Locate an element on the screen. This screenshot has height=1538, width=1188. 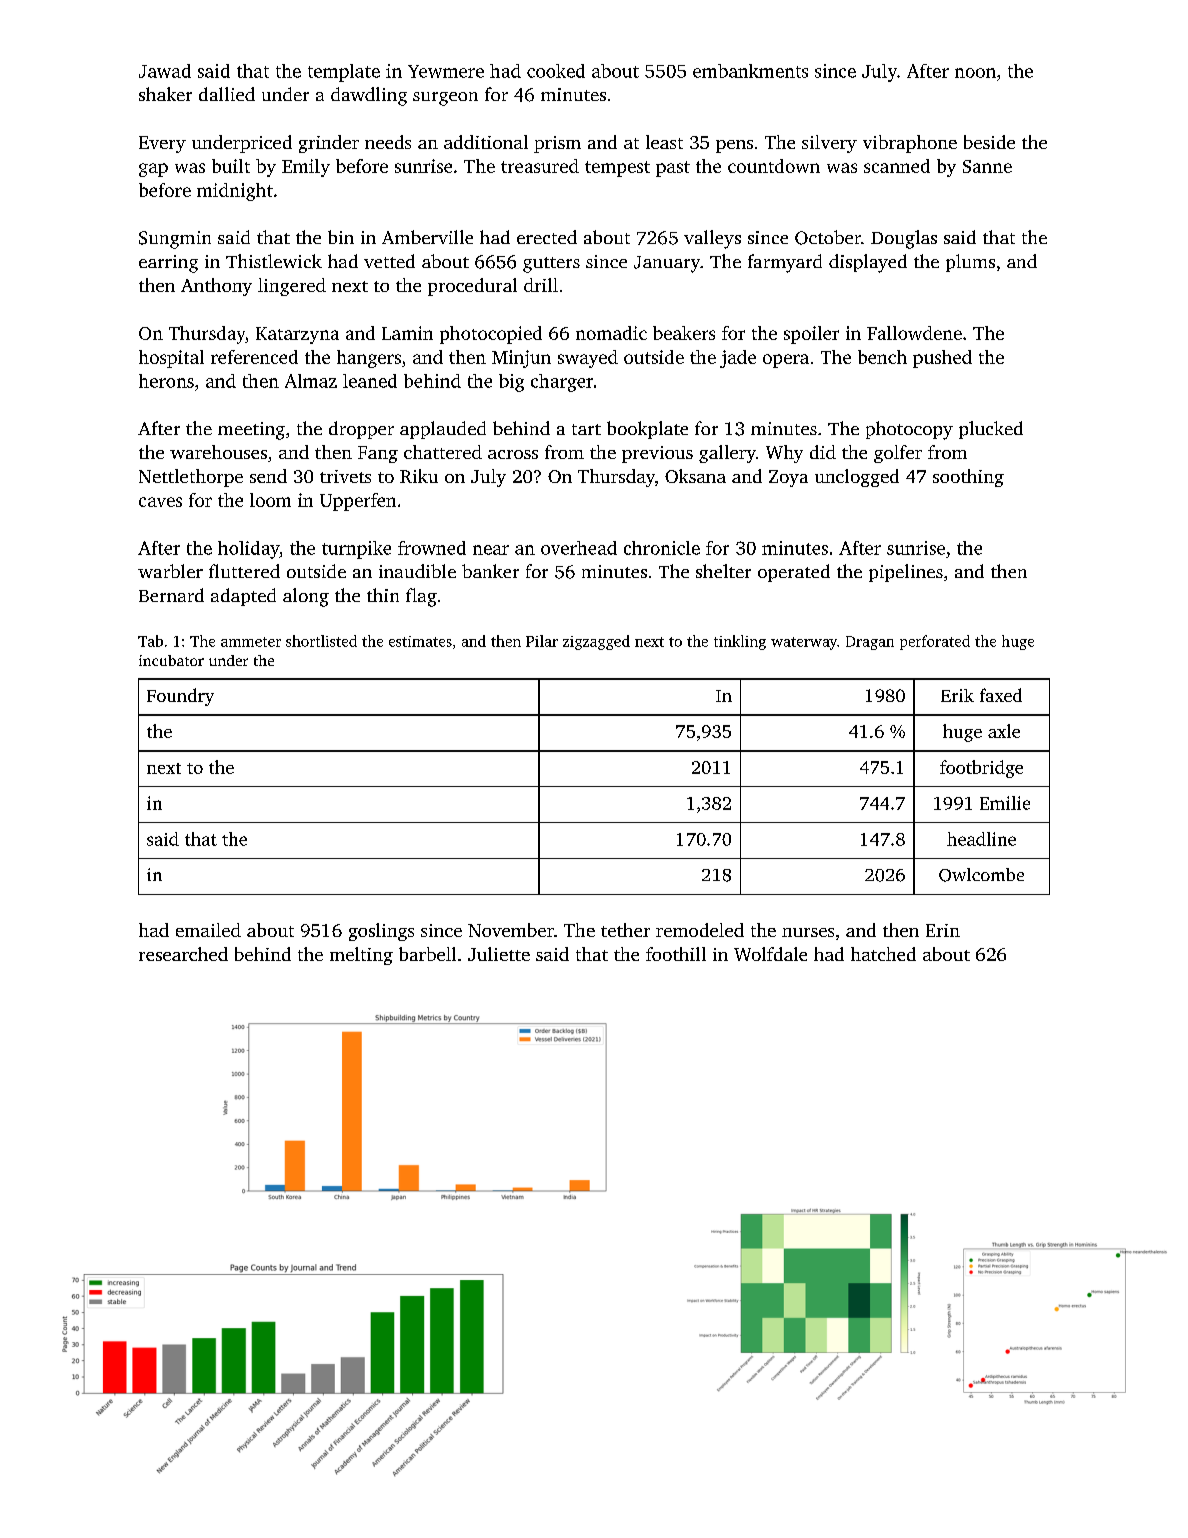
incubator is located at coordinates (171, 660).
